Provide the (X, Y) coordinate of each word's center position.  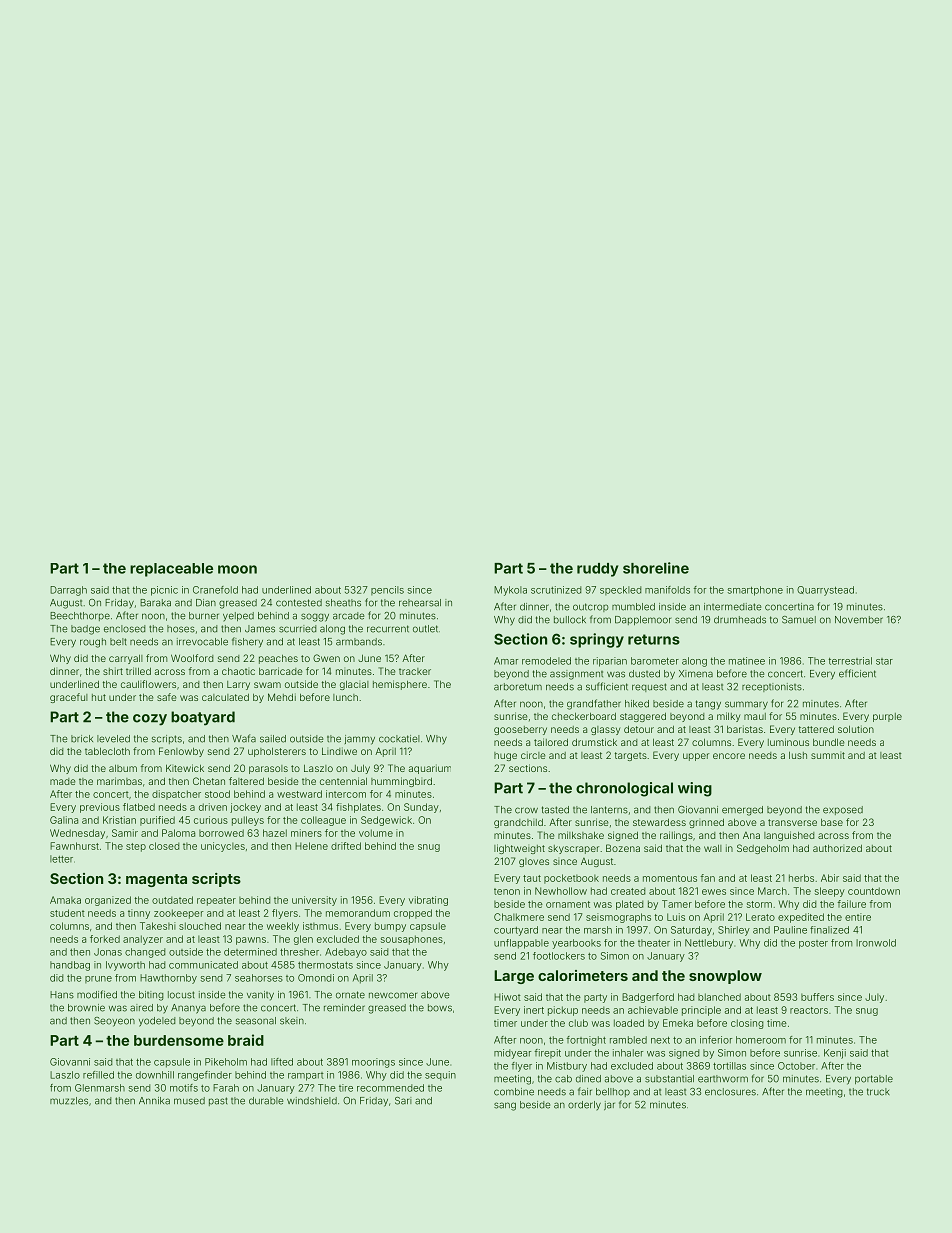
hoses (181, 629)
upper (696, 757)
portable (874, 1079)
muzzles (69, 1101)
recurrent (388, 629)
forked (105, 939)
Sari (403, 1101)
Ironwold (876, 943)
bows (440, 1008)
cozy (150, 720)
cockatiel (399, 739)
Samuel (799, 620)
